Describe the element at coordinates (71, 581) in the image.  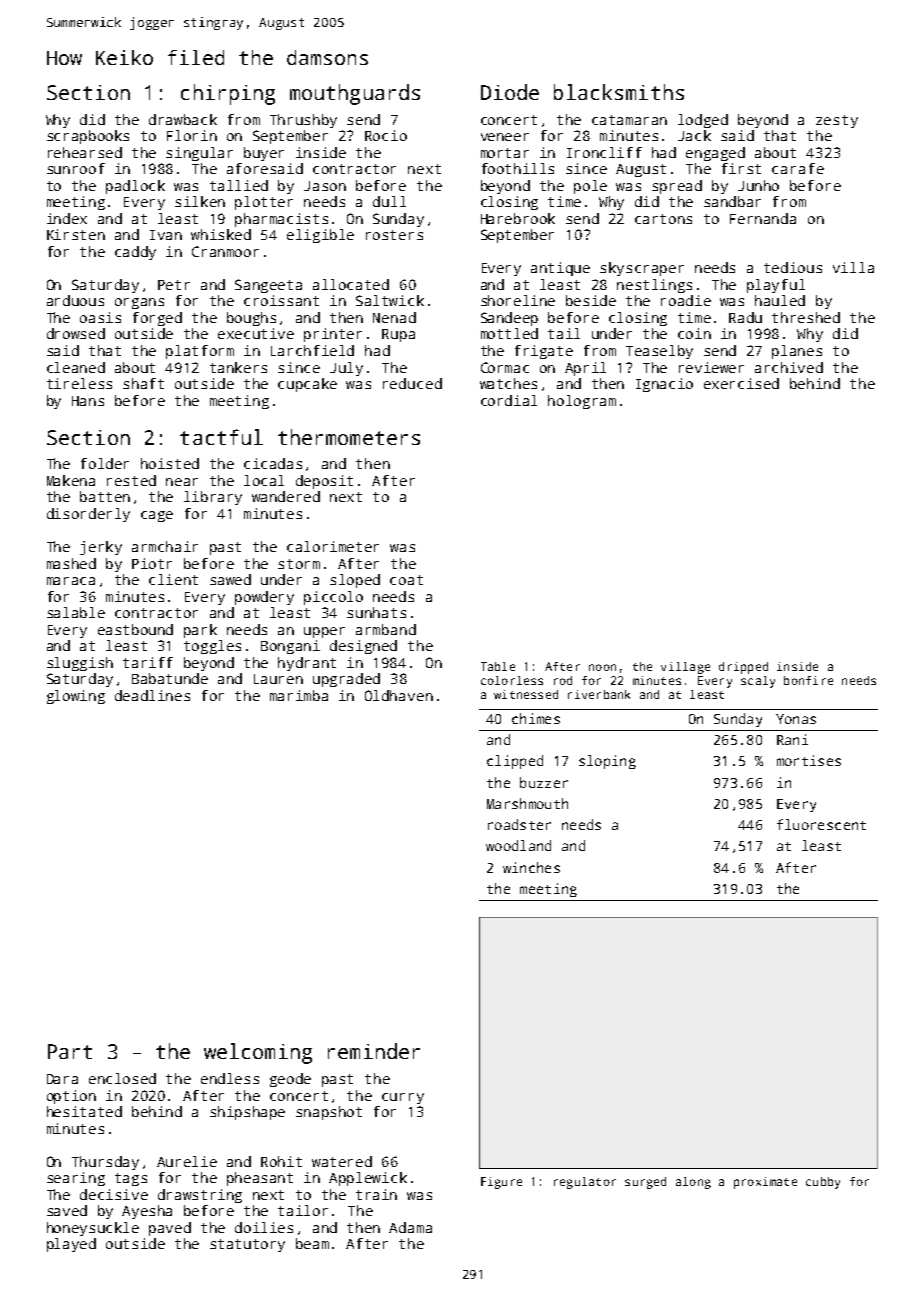
I see `maraca` at that location.
